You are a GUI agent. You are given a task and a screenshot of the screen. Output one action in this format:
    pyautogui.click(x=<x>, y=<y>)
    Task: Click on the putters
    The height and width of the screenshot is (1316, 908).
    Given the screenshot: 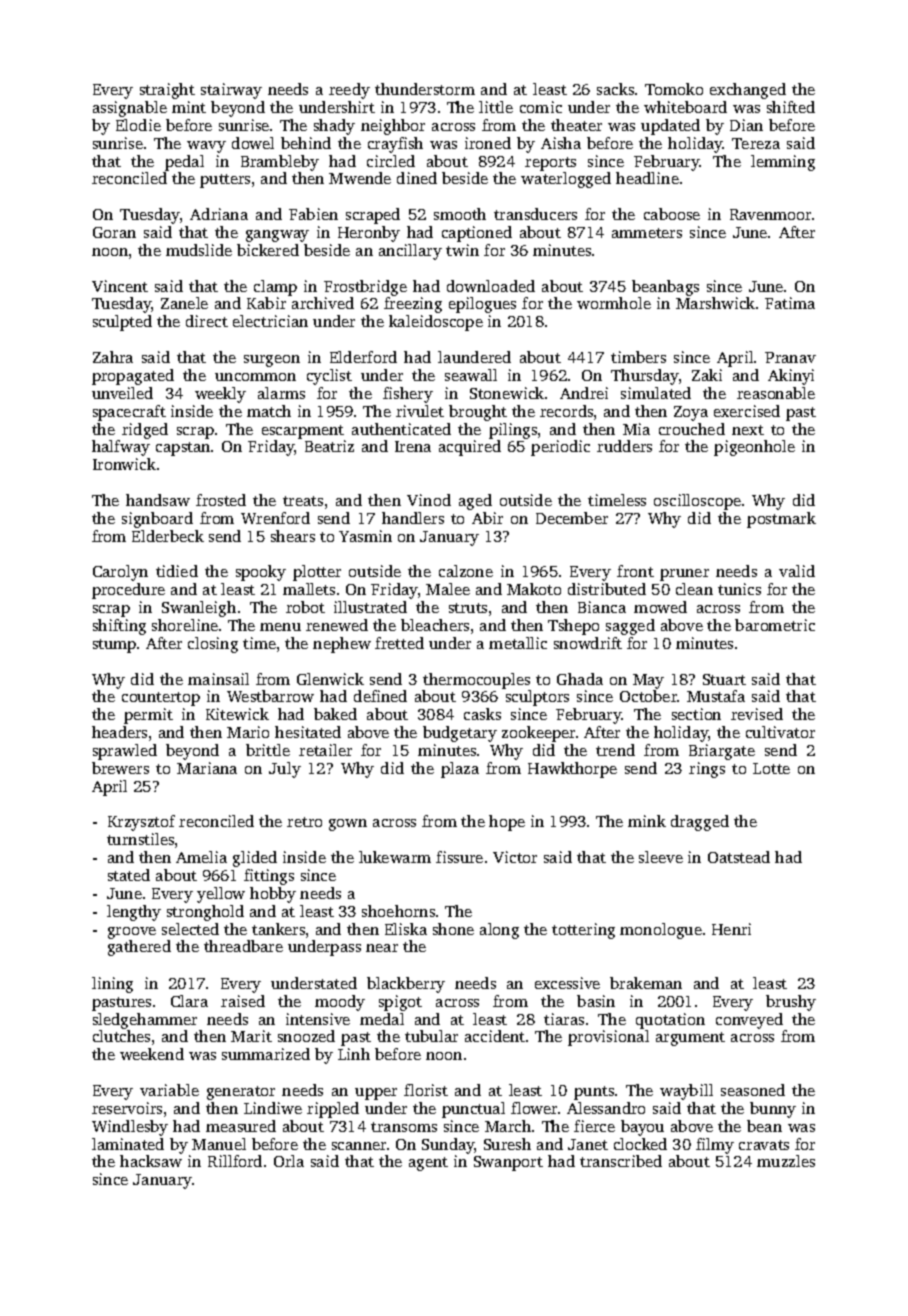 What is the action you would take?
    pyautogui.click(x=225, y=181)
